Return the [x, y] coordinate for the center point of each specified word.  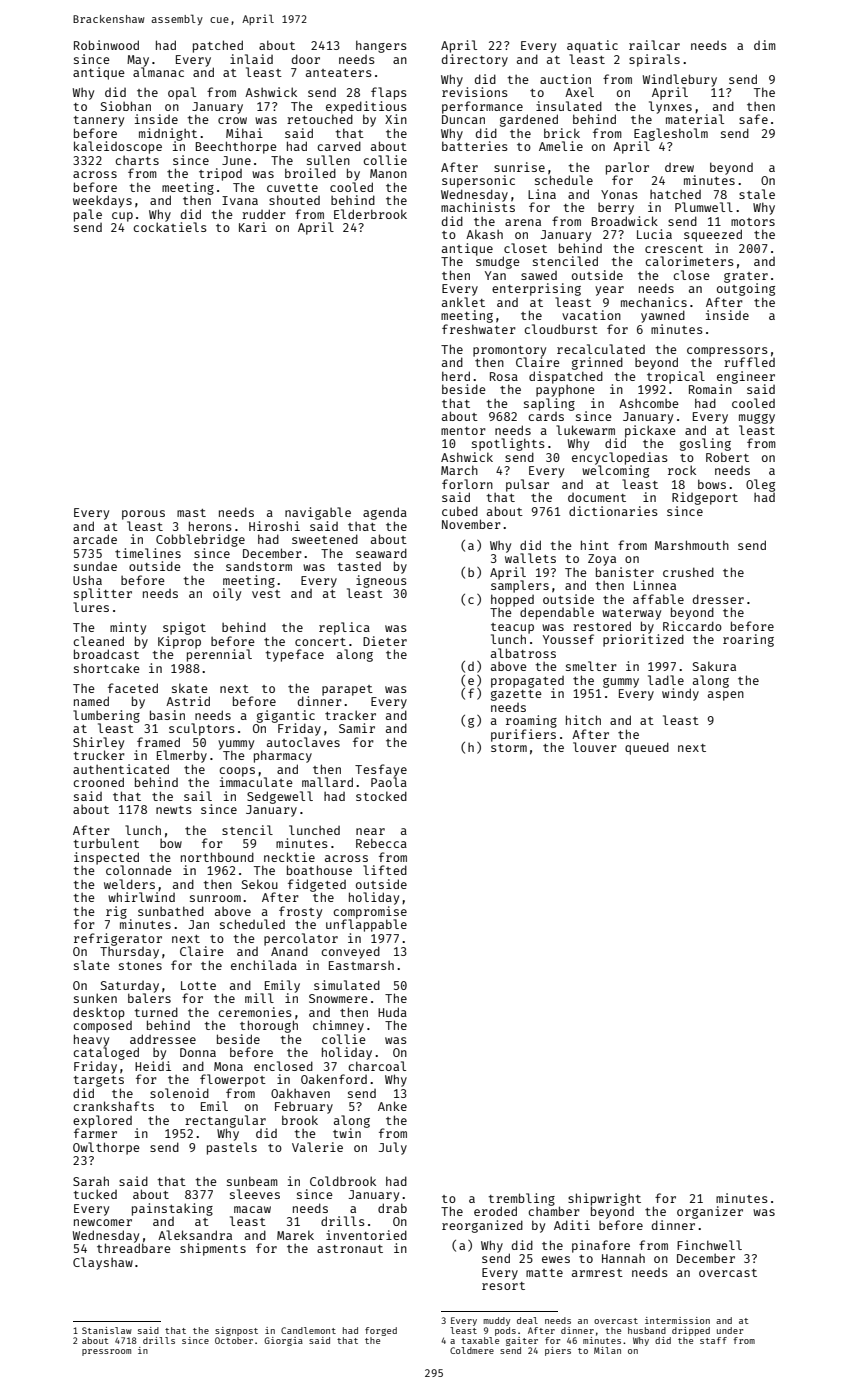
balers [149, 998]
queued [647, 748]
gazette [516, 695]
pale [88, 215]
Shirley [98, 743]
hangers [381, 46]
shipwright [604, 1199]
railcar [654, 45]
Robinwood [106, 45]
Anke [392, 1106]
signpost [236, 1331]
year [609, 291]
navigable [318, 513]
